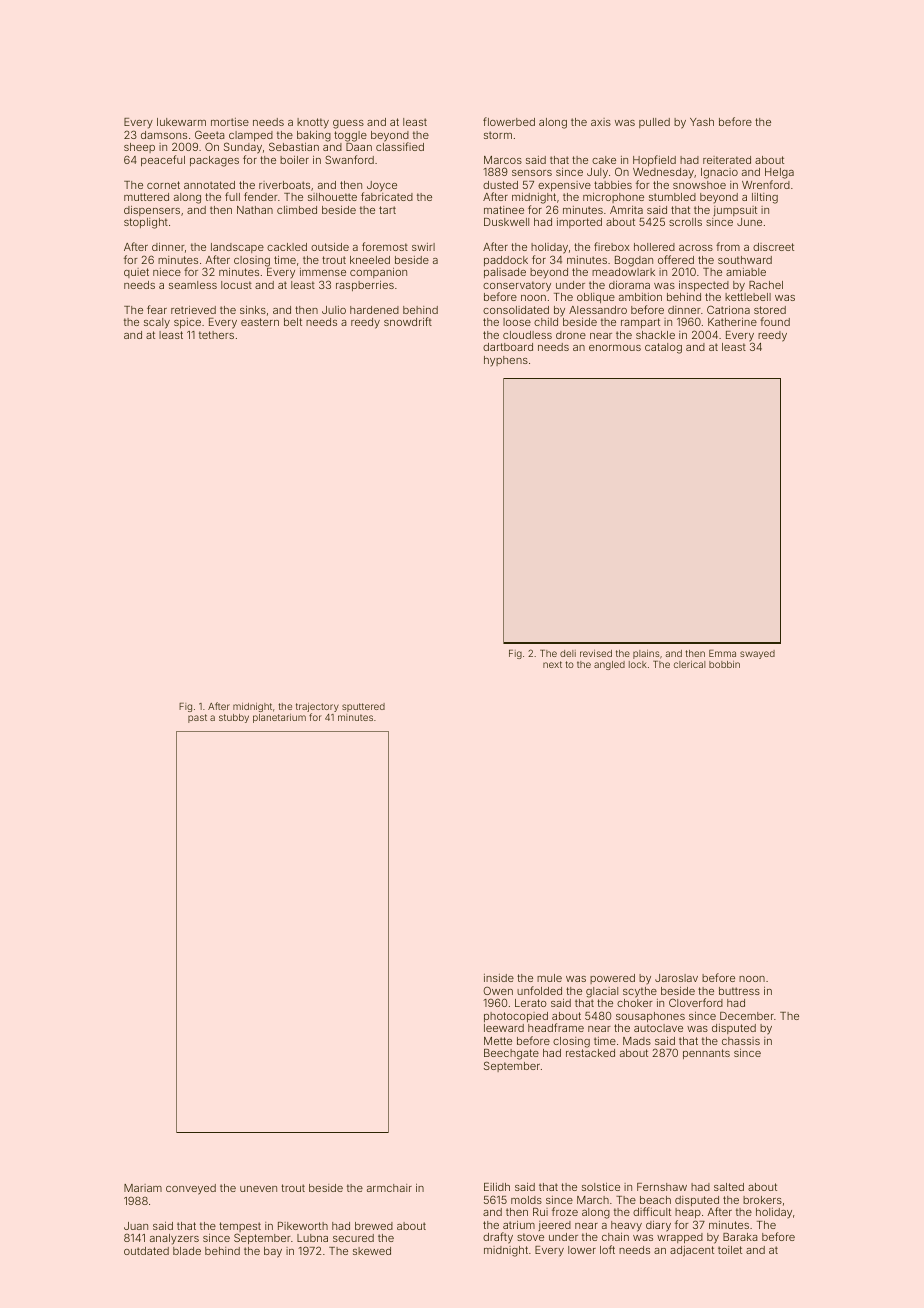  I want to click on planetarium, so click(279, 718).
